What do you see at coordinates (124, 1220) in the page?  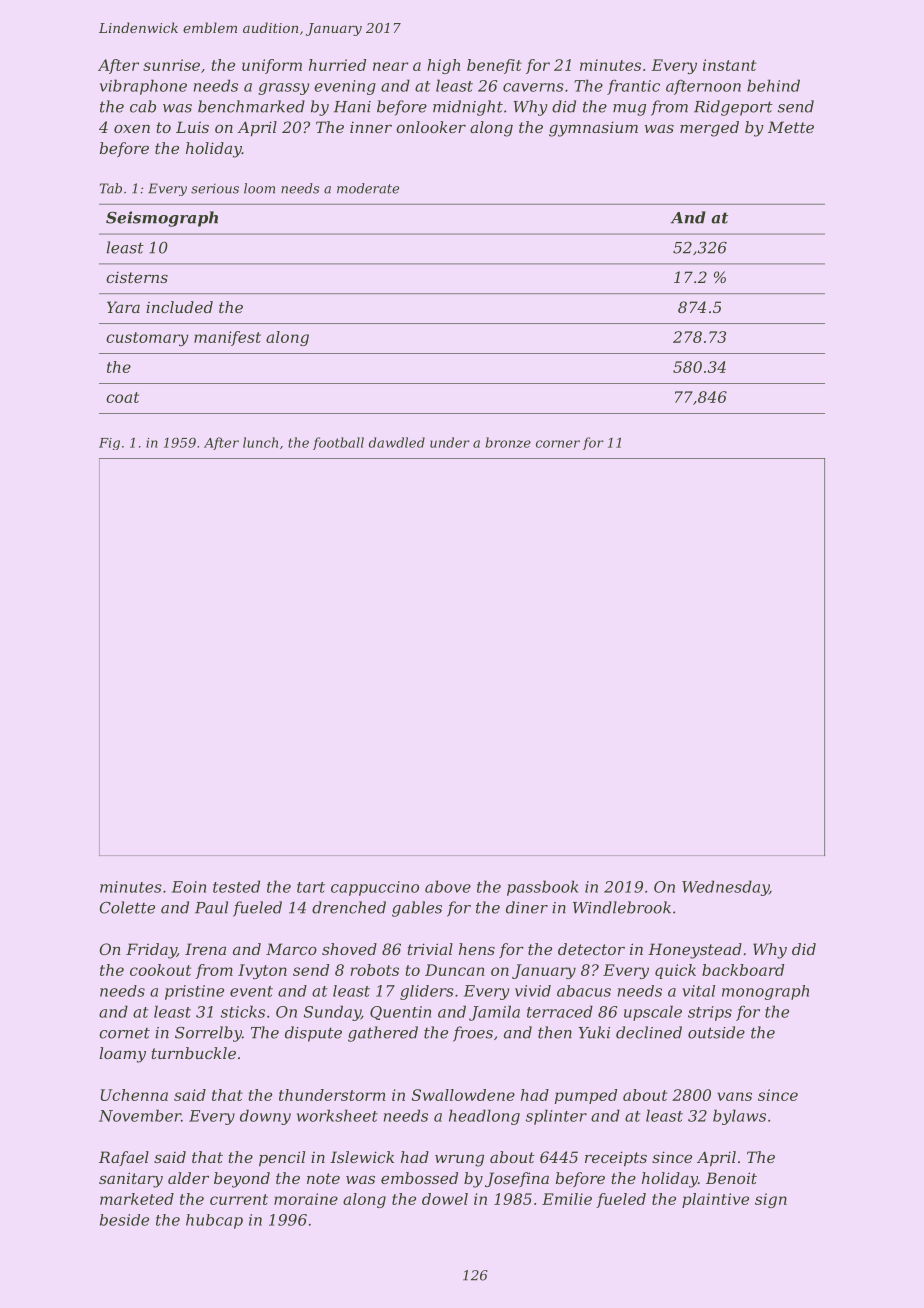 I see `beside` at bounding box center [124, 1220].
